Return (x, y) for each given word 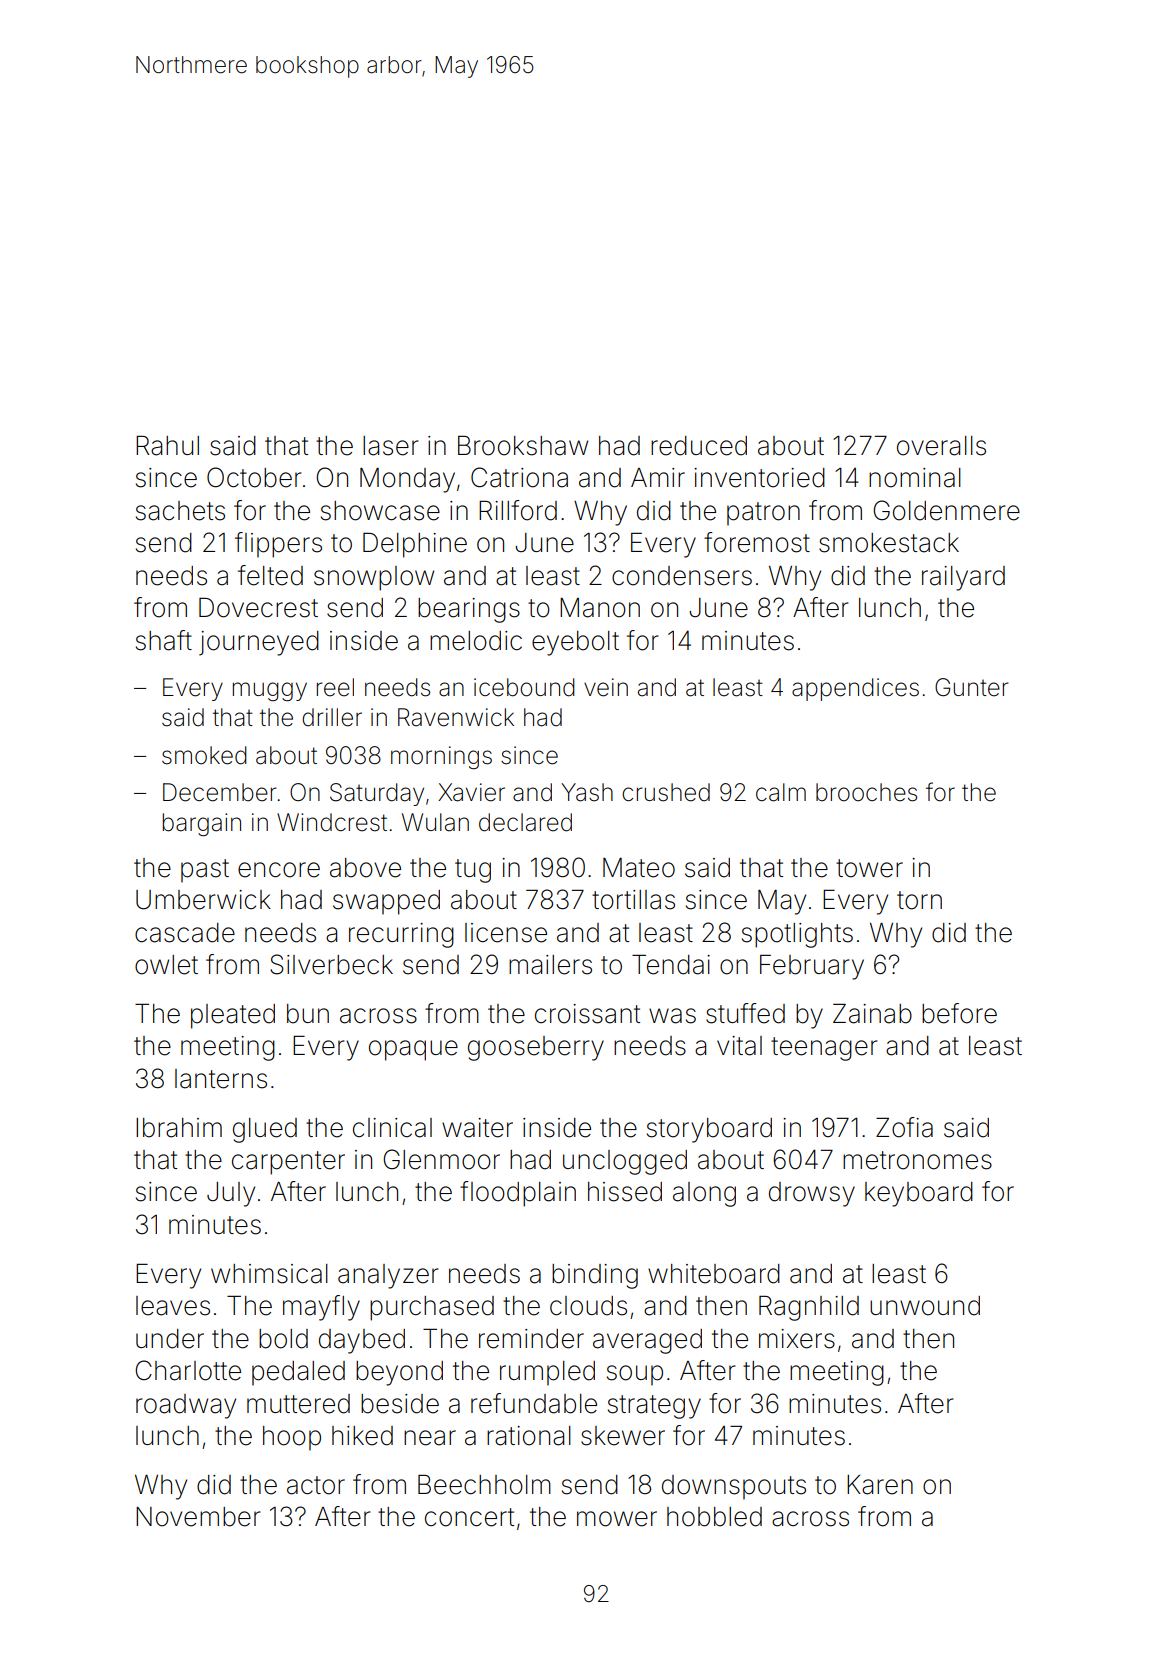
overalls (941, 446)
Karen (880, 1485)
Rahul (167, 446)
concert (469, 1517)
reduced (699, 446)
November (198, 1517)
